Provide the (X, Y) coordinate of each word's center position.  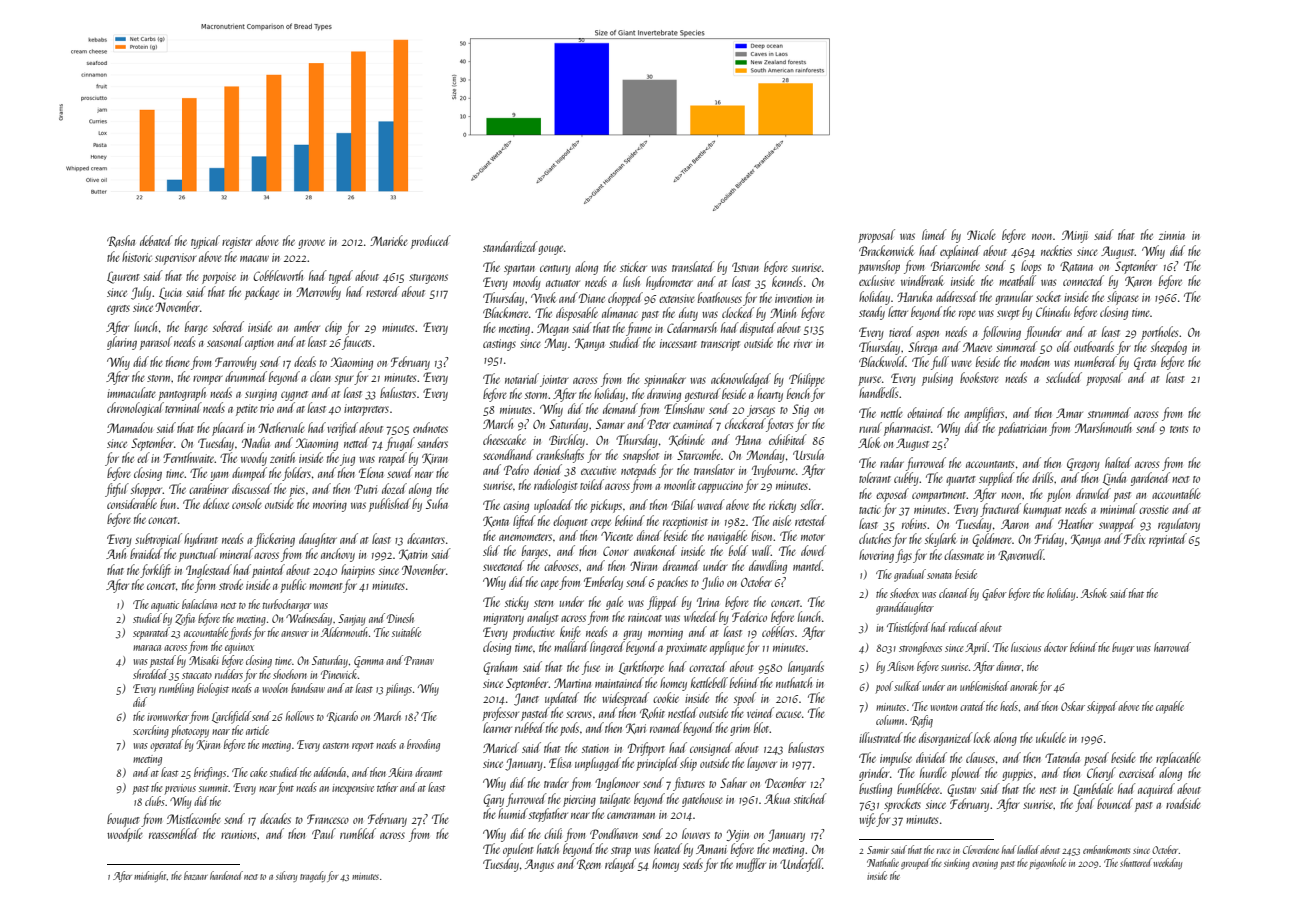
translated (693, 266)
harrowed (1172, 647)
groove (311, 244)
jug (347, 460)
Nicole (981, 234)
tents (1179, 429)
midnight (150, 876)
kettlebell (709, 682)
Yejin (738, 835)
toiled (592, 484)
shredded (150, 674)
